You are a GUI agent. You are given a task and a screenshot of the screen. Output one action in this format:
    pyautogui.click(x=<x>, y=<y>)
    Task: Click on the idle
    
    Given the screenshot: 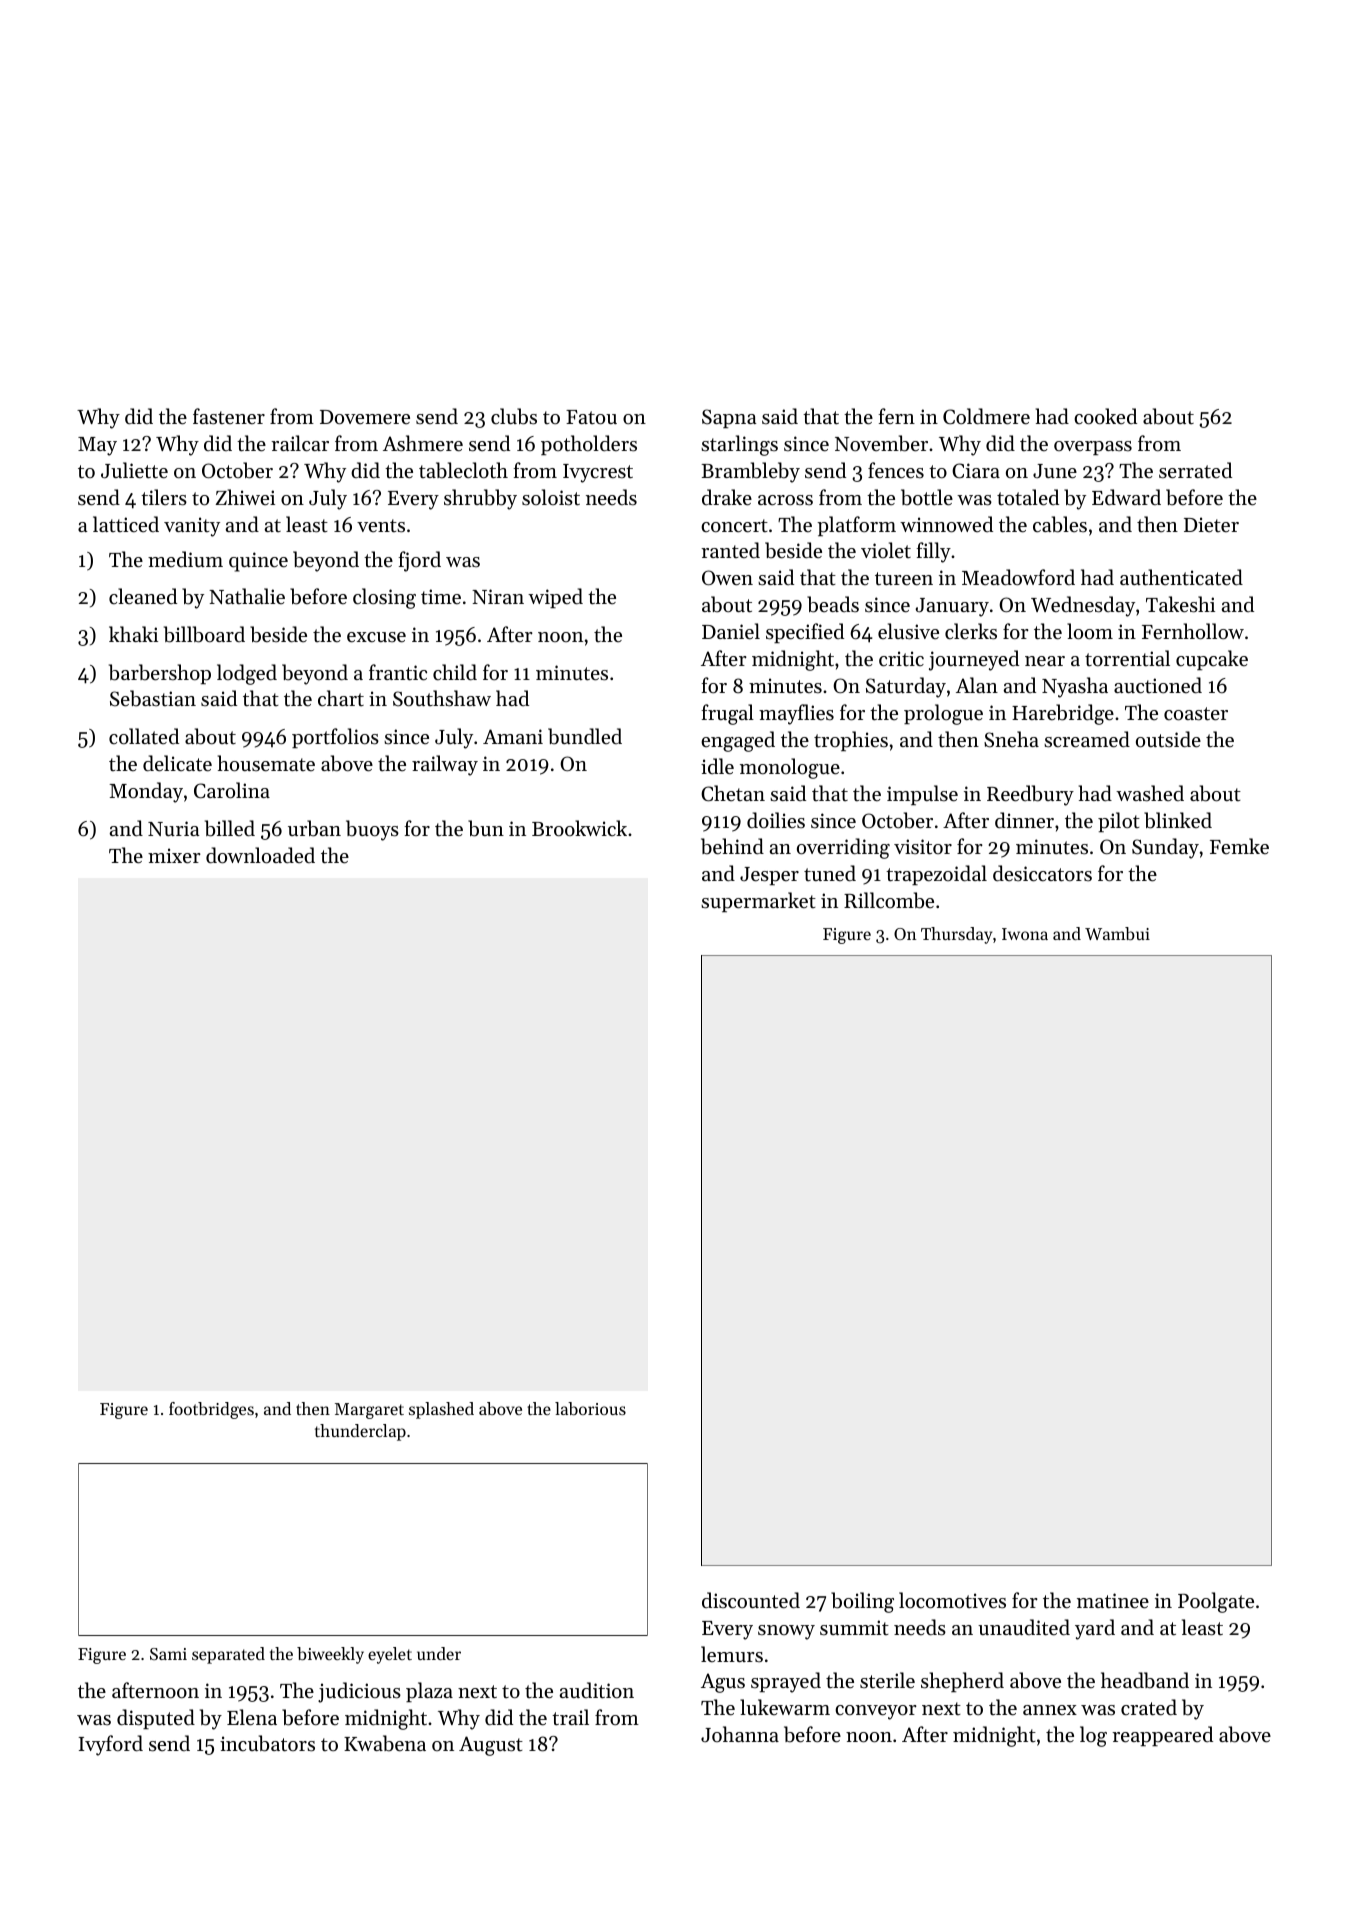 What is the action you would take?
    pyautogui.click(x=717, y=766)
